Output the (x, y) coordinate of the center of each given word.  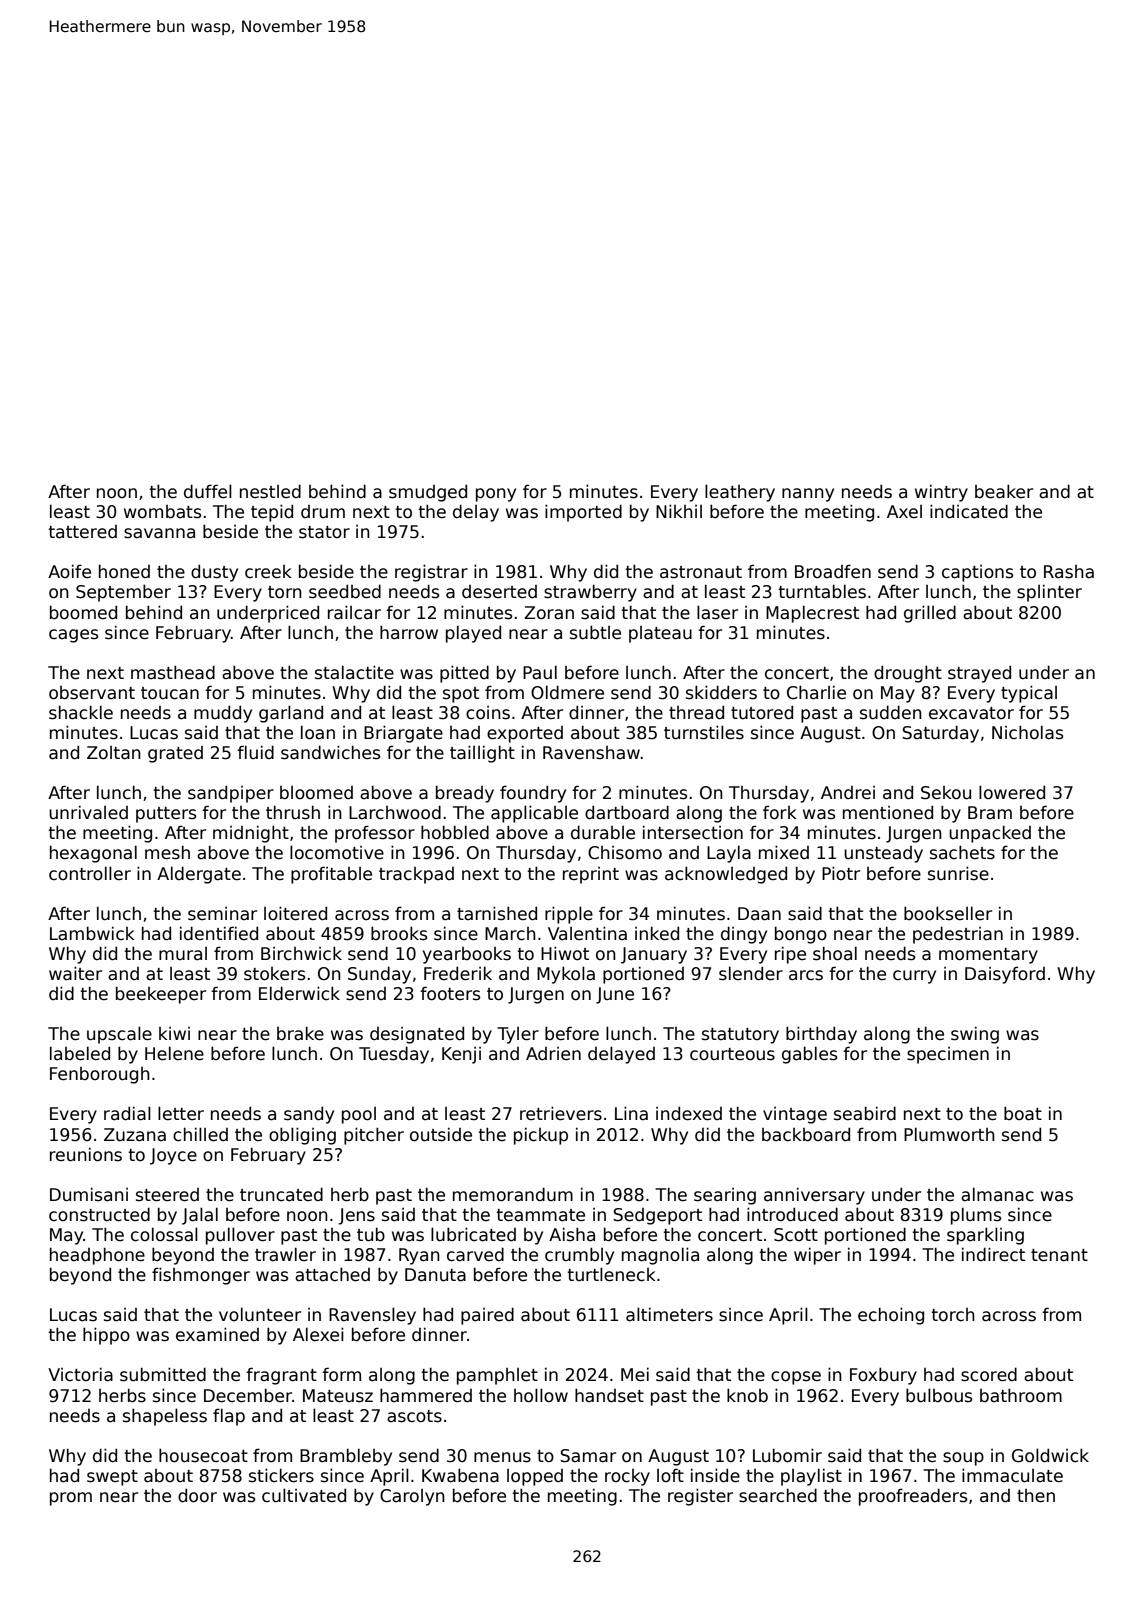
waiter (75, 973)
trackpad (416, 875)
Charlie (816, 692)
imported (583, 513)
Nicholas (1027, 732)
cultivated (304, 1495)
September (123, 593)
